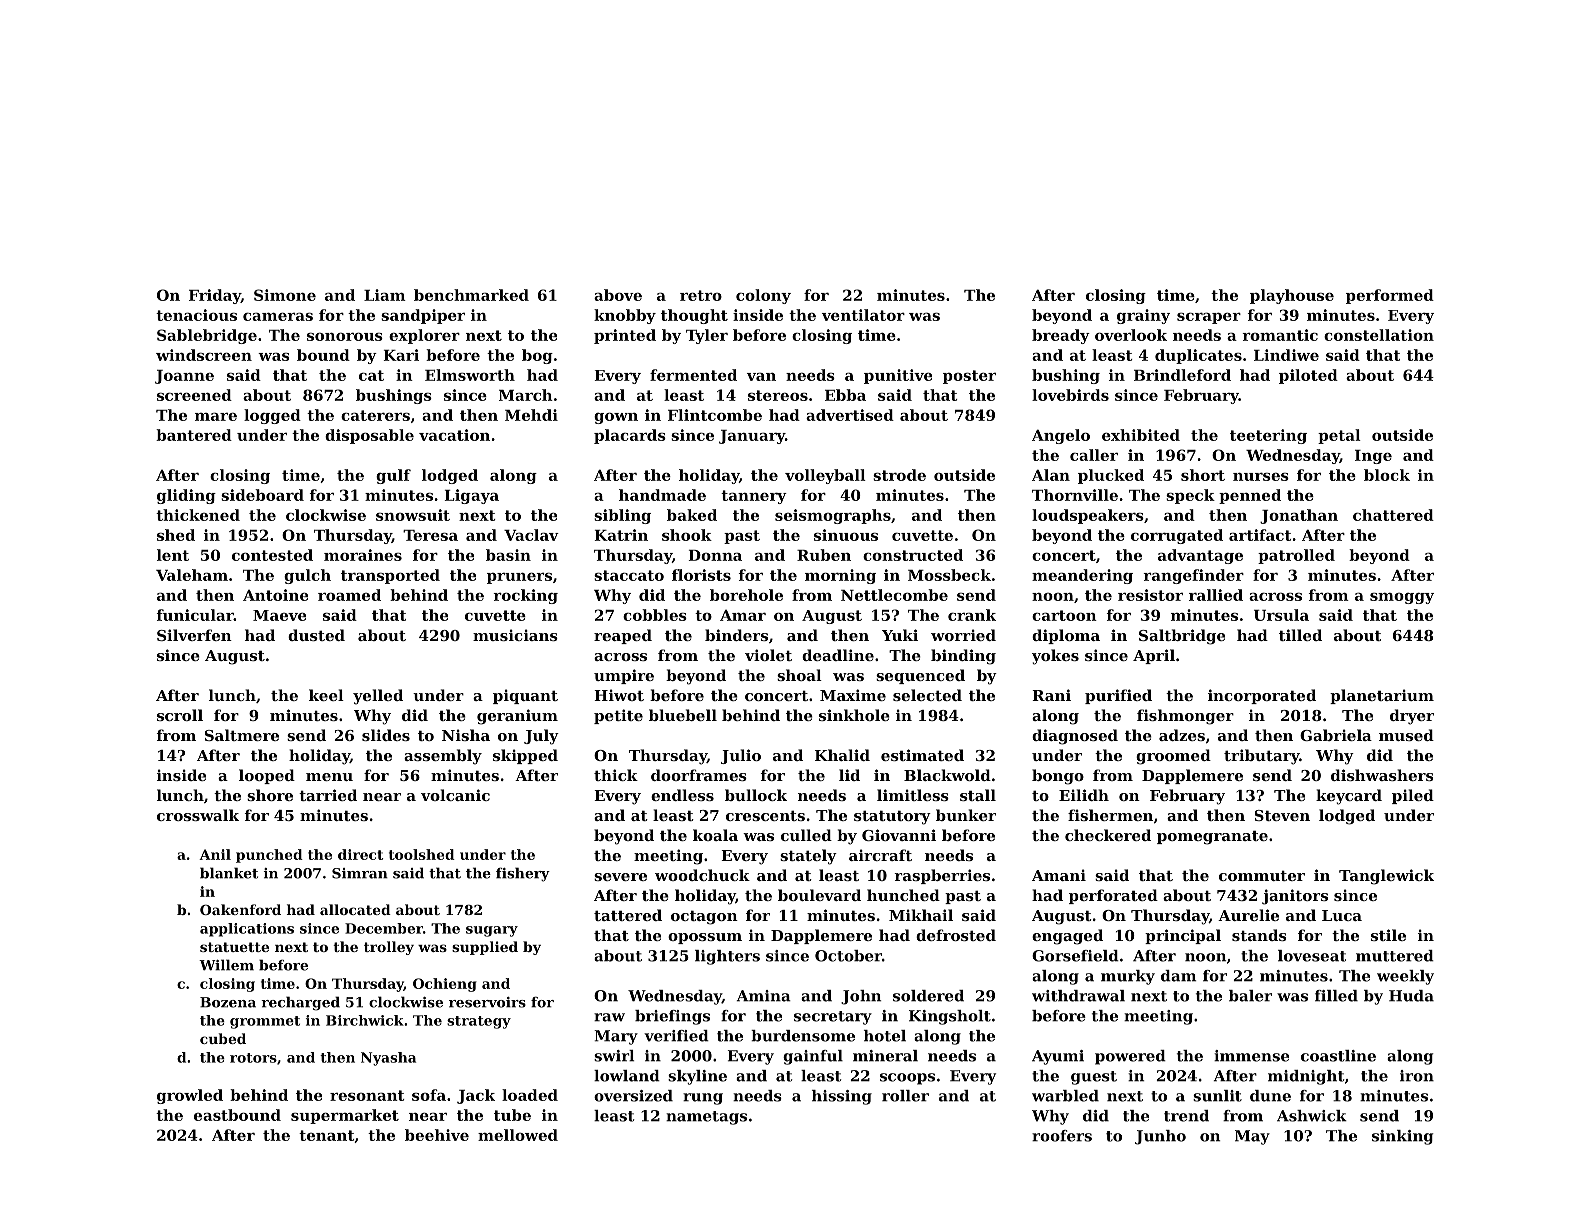  I want to click on ventilator, so click(863, 315).
